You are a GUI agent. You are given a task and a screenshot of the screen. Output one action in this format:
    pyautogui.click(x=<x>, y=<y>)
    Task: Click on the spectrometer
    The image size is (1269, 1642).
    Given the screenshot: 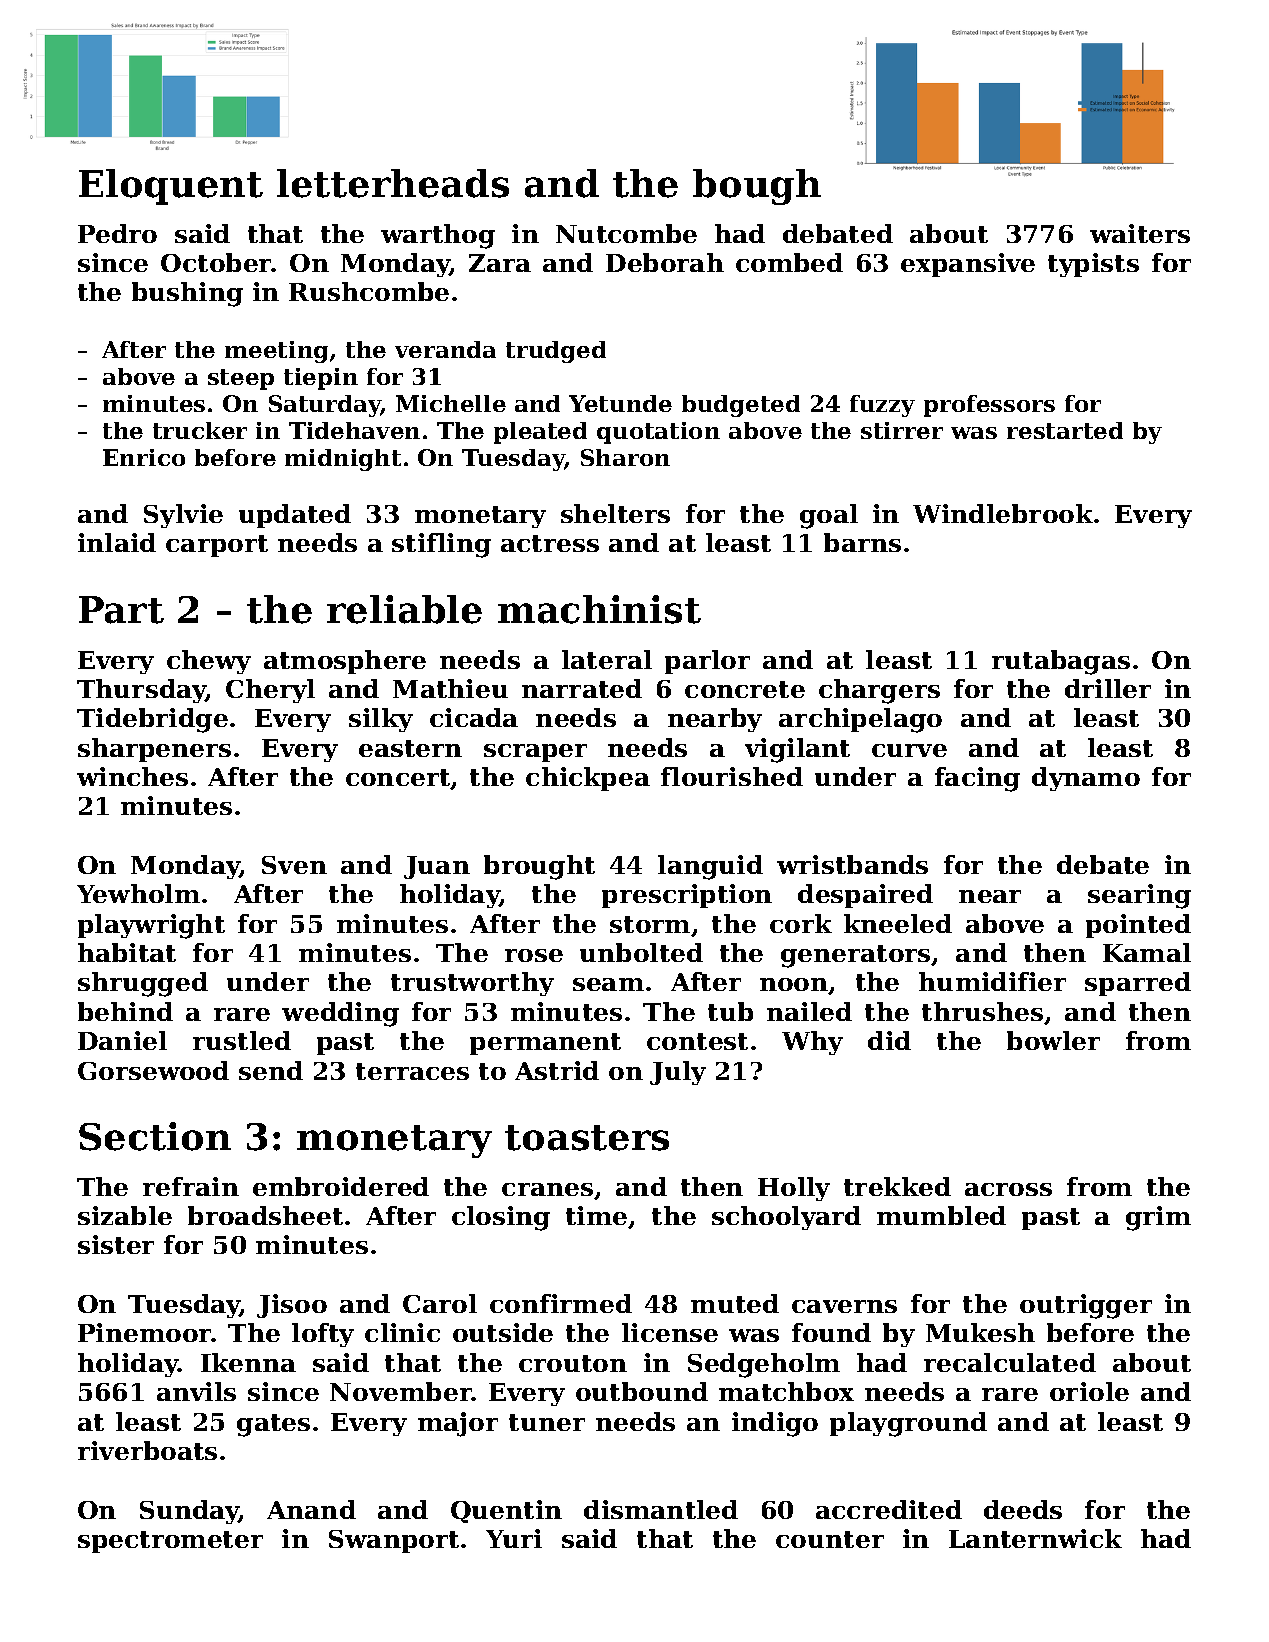 What is the action you would take?
    pyautogui.click(x=170, y=1542)
